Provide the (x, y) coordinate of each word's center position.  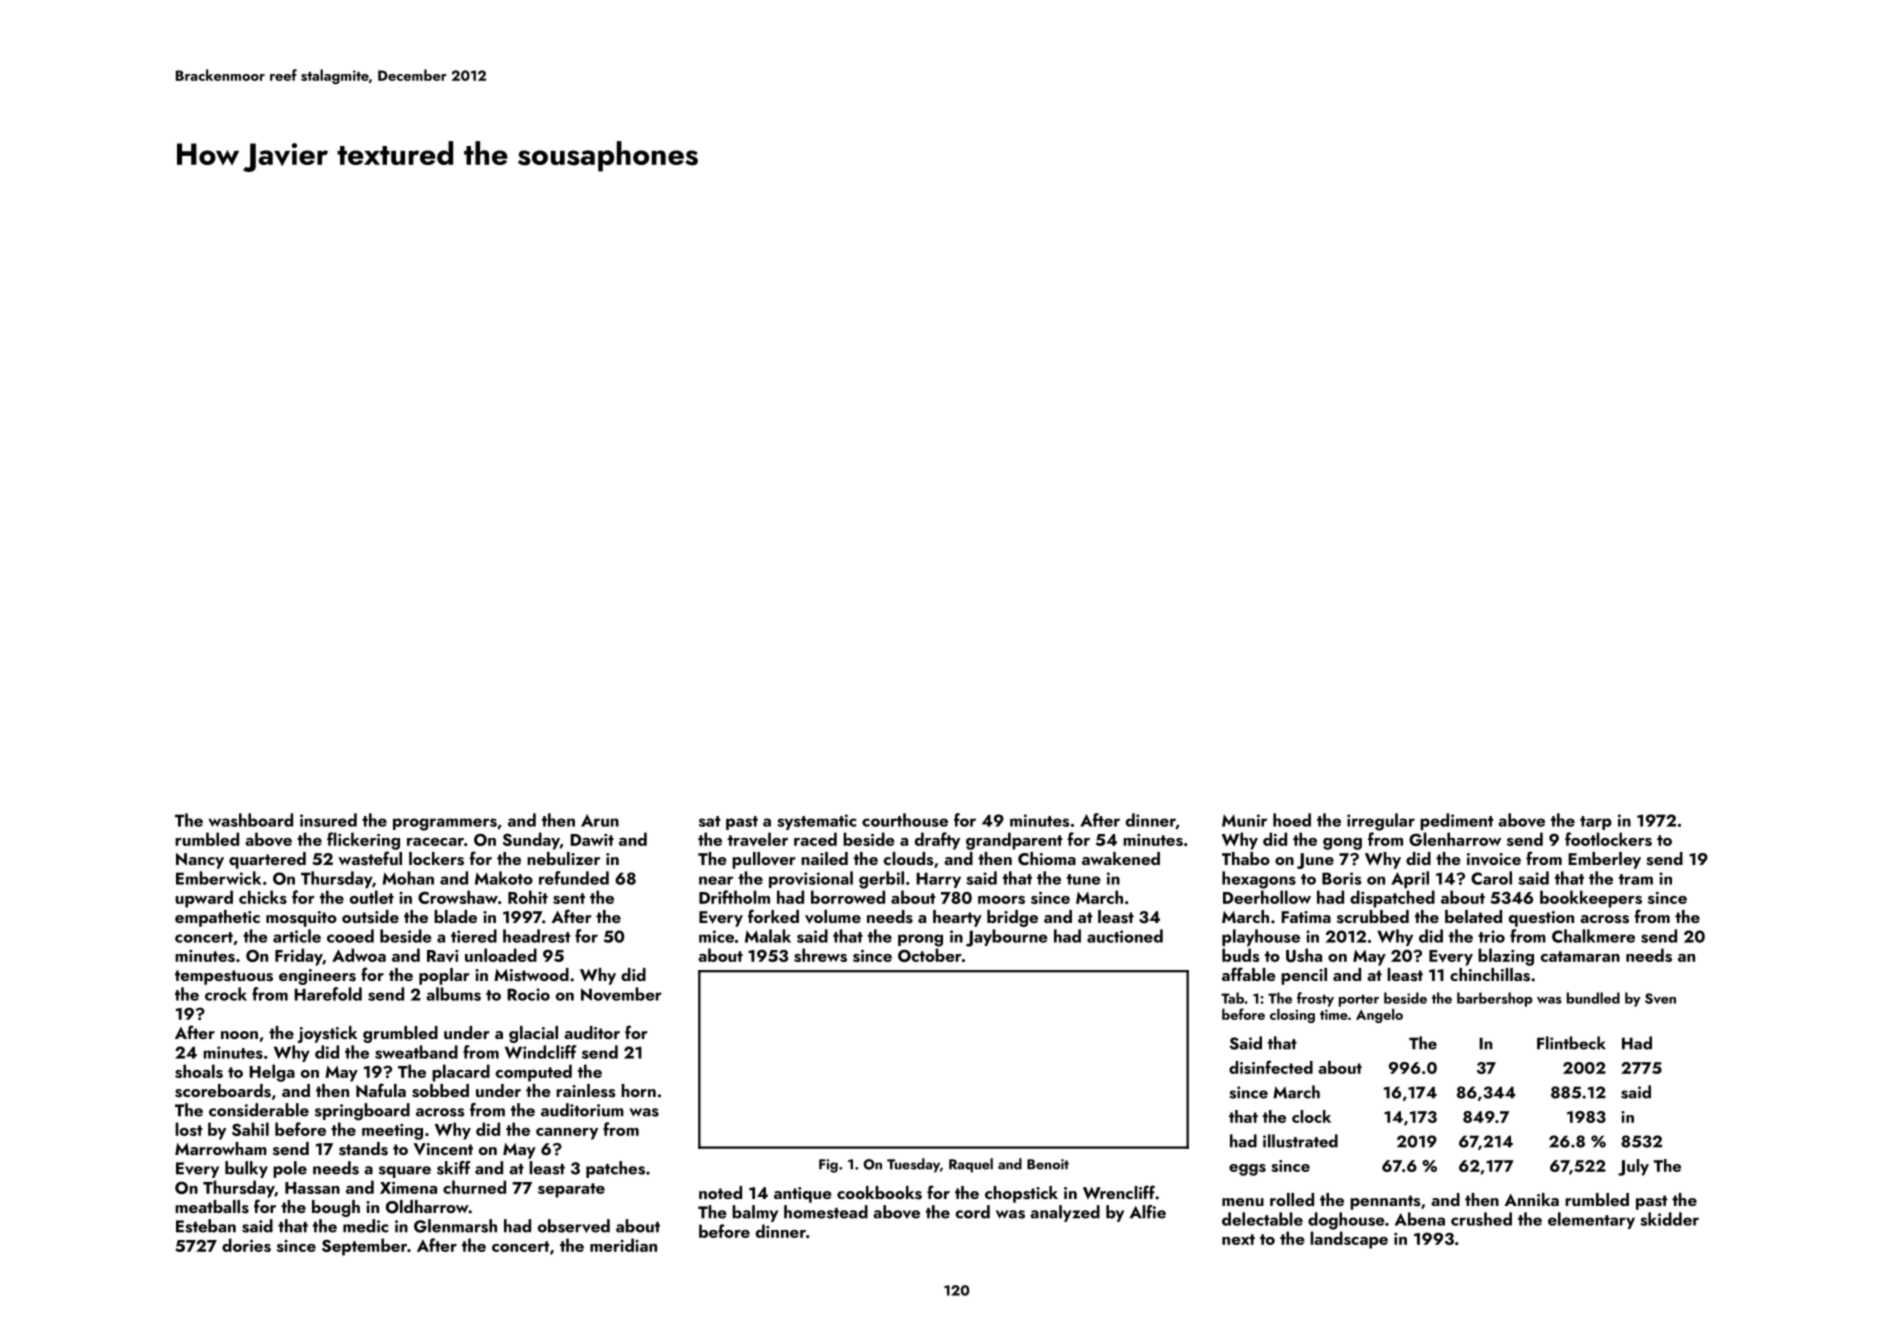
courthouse (905, 820)
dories (246, 1245)
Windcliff (541, 1052)
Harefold (328, 994)
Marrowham (221, 1148)
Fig (828, 1166)
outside (370, 917)
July (1633, 1167)
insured (328, 820)
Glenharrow (1455, 839)
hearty (957, 918)
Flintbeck (1571, 1043)
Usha (1304, 955)
